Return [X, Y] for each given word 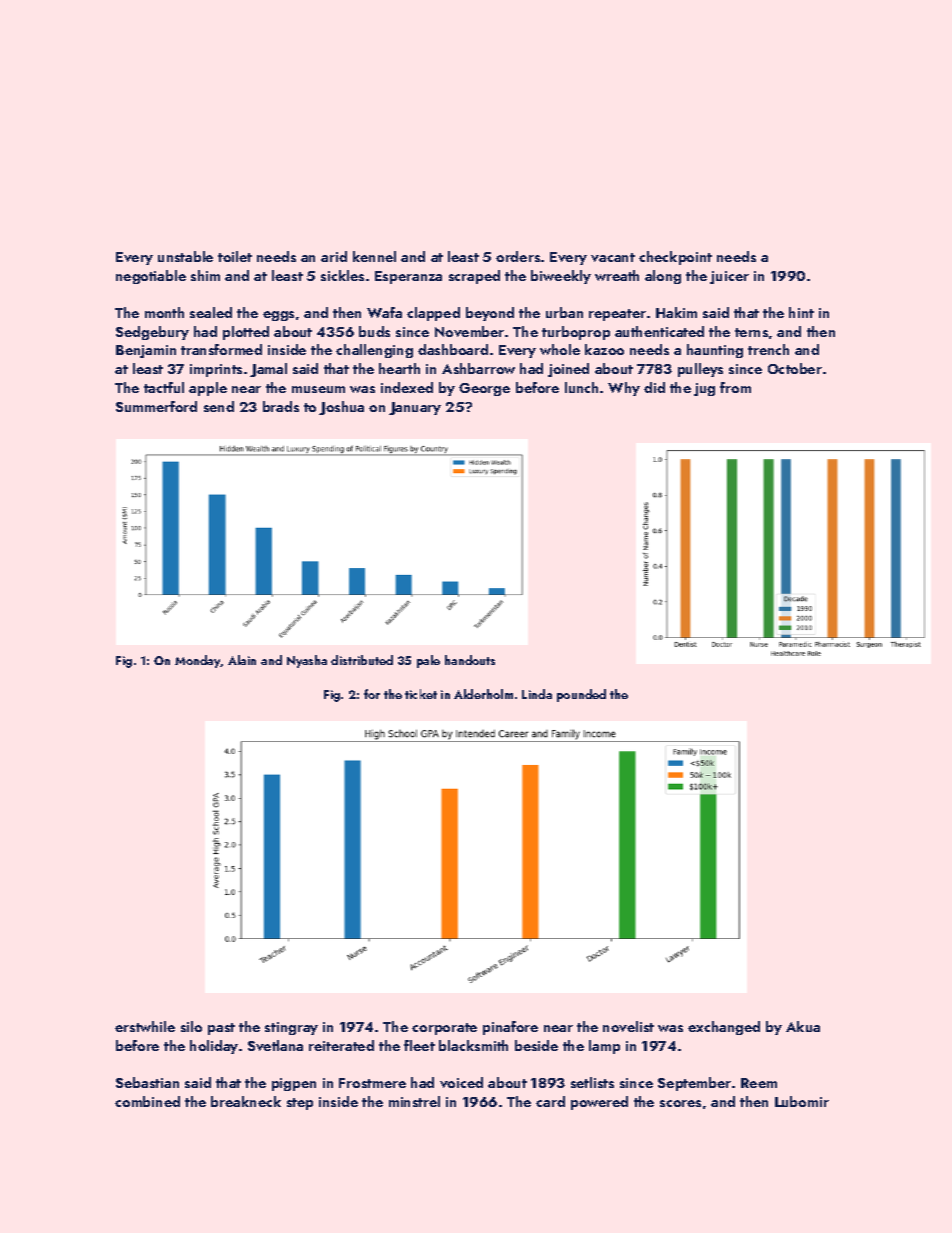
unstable [185, 256]
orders [518, 256]
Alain [242, 660]
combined [147, 1101]
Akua [803, 1026]
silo [191, 1026]
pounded [581, 695]
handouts [470, 660]
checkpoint [675, 258]
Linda [537, 694]
